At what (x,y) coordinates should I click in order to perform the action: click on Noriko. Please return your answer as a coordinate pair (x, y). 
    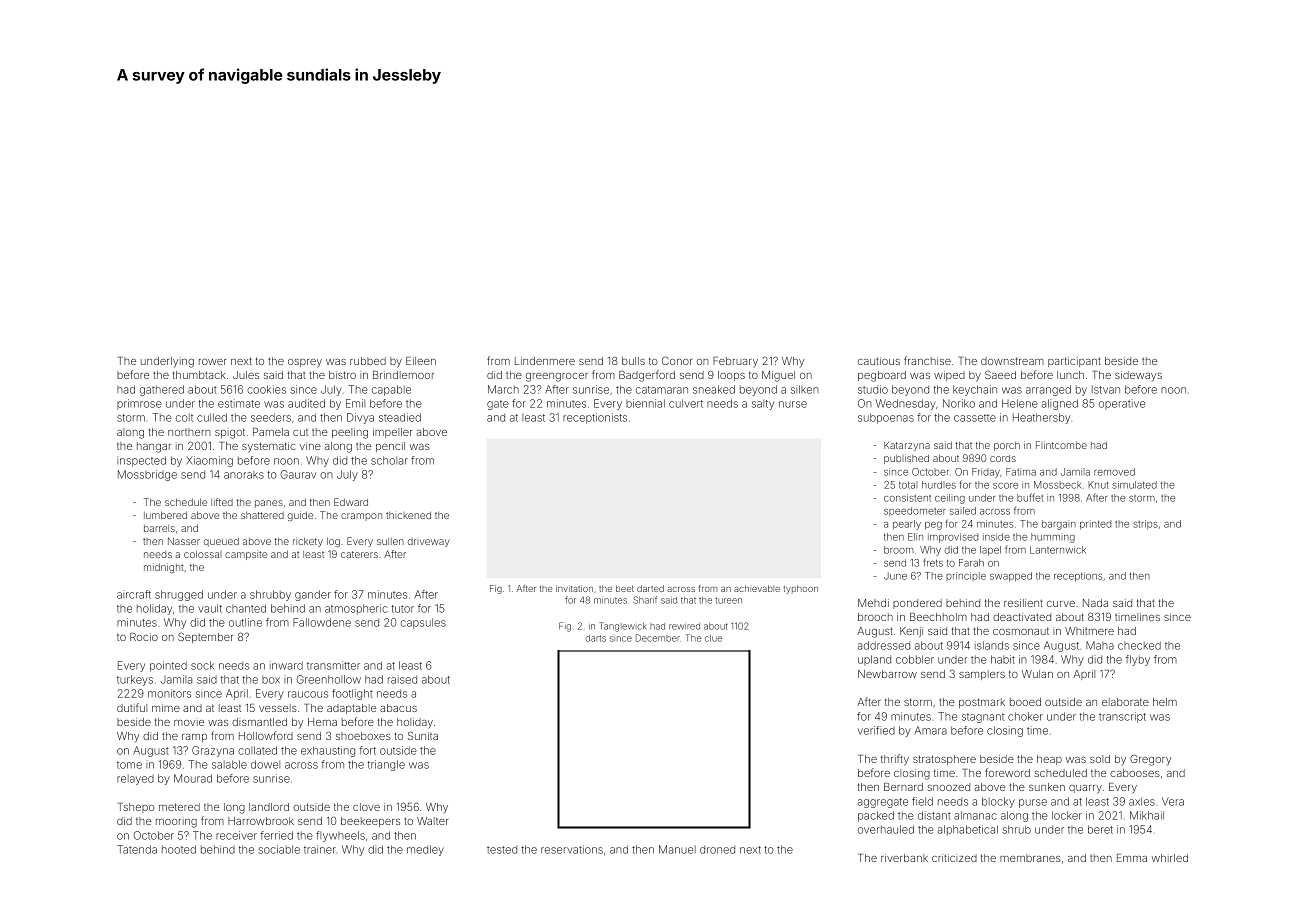
    Looking at the image, I should click on (959, 403).
